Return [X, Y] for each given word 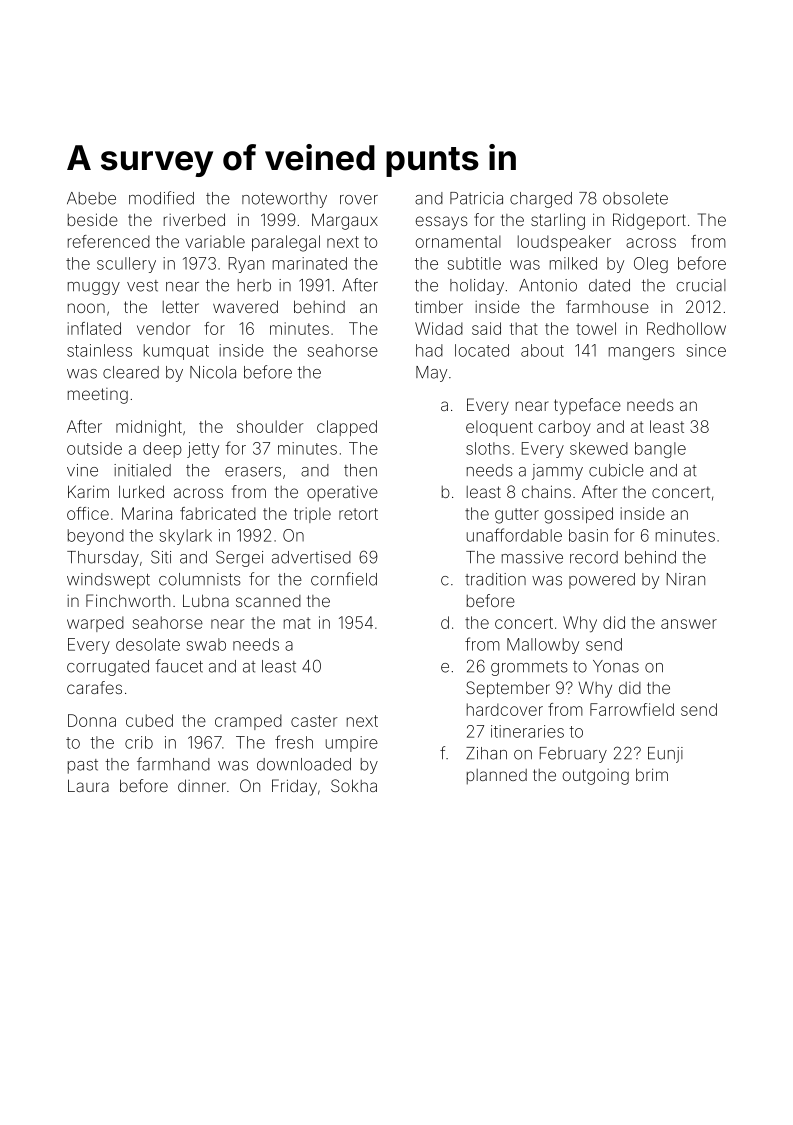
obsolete [635, 198]
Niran [686, 579]
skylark [185, 537]
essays [442, 223]
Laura [88, 785]
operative [342, 493]
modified [161, 198]
